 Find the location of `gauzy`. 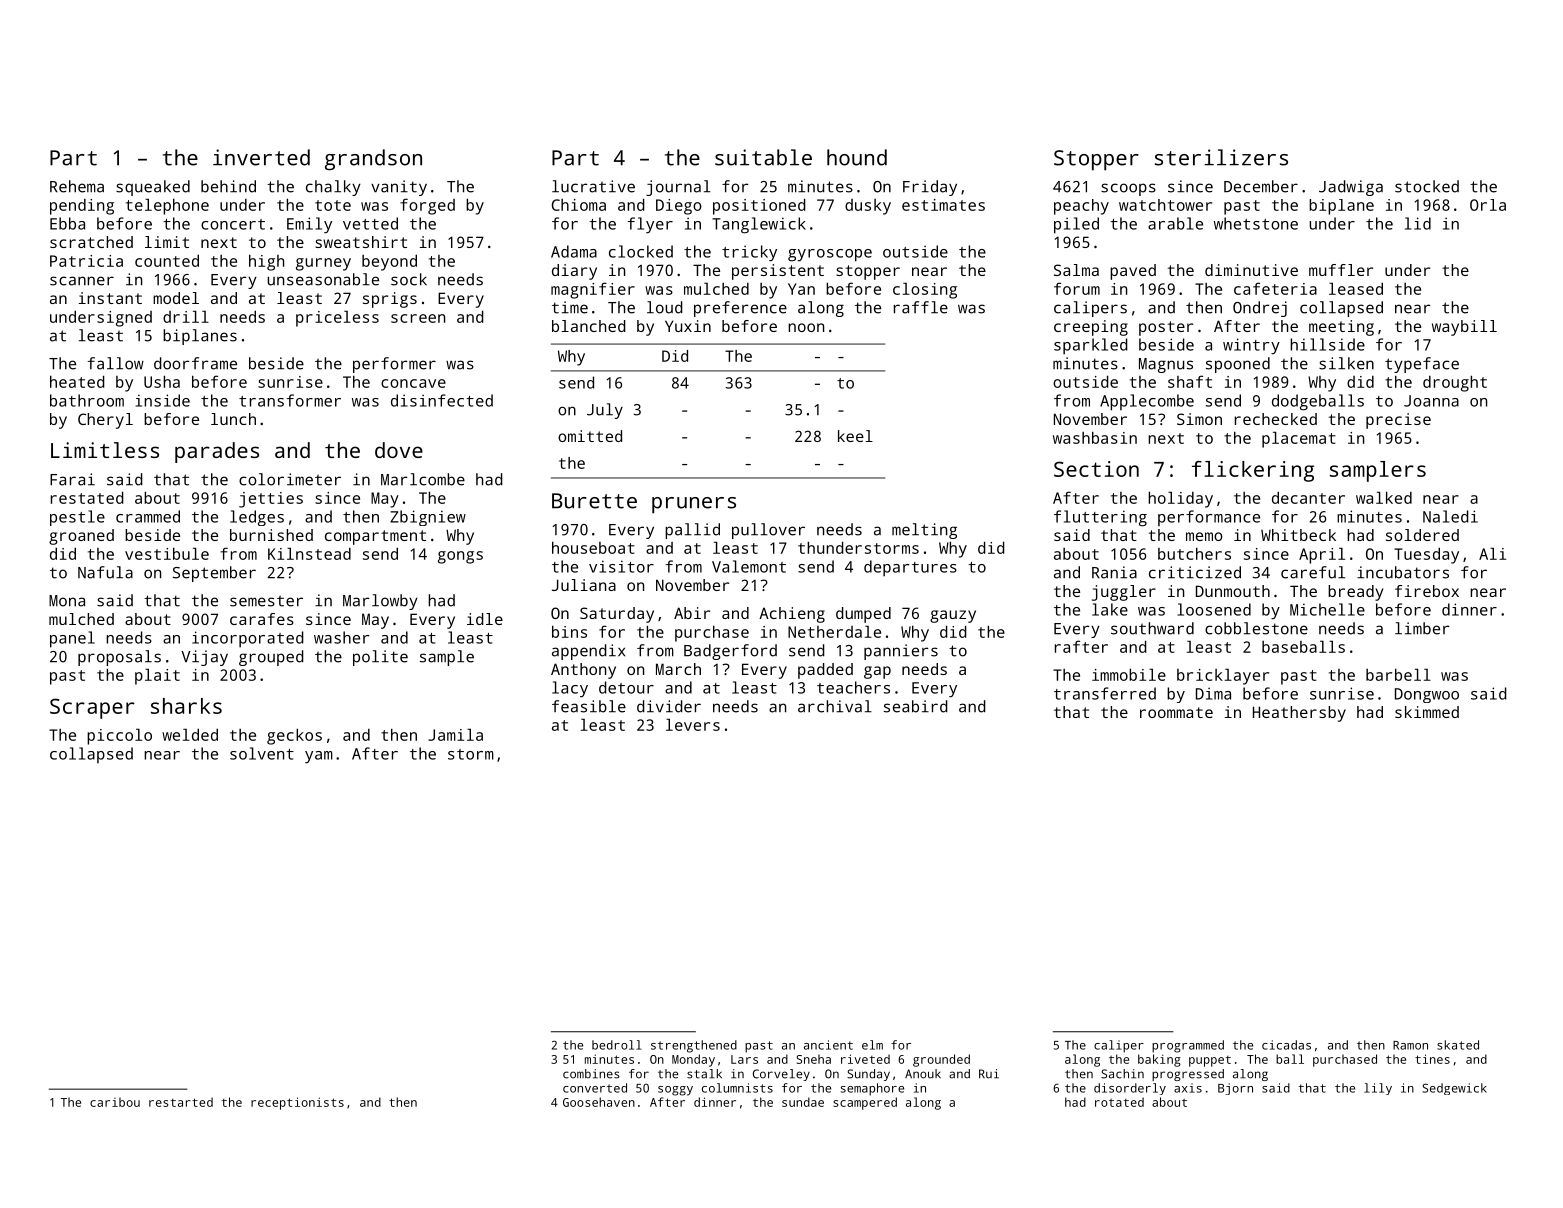

gauzy is located at coordinates (953, 616).
